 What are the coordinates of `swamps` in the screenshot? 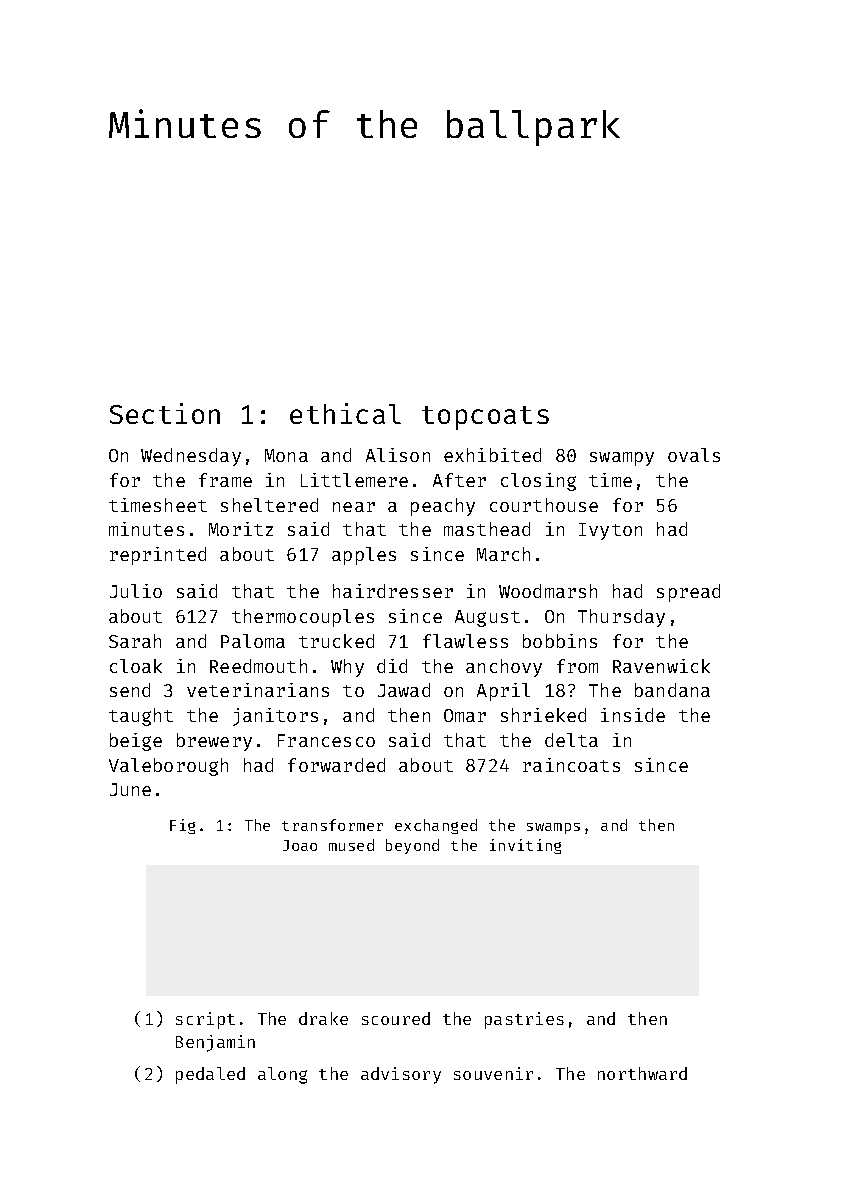 It's located at (553, 828).
